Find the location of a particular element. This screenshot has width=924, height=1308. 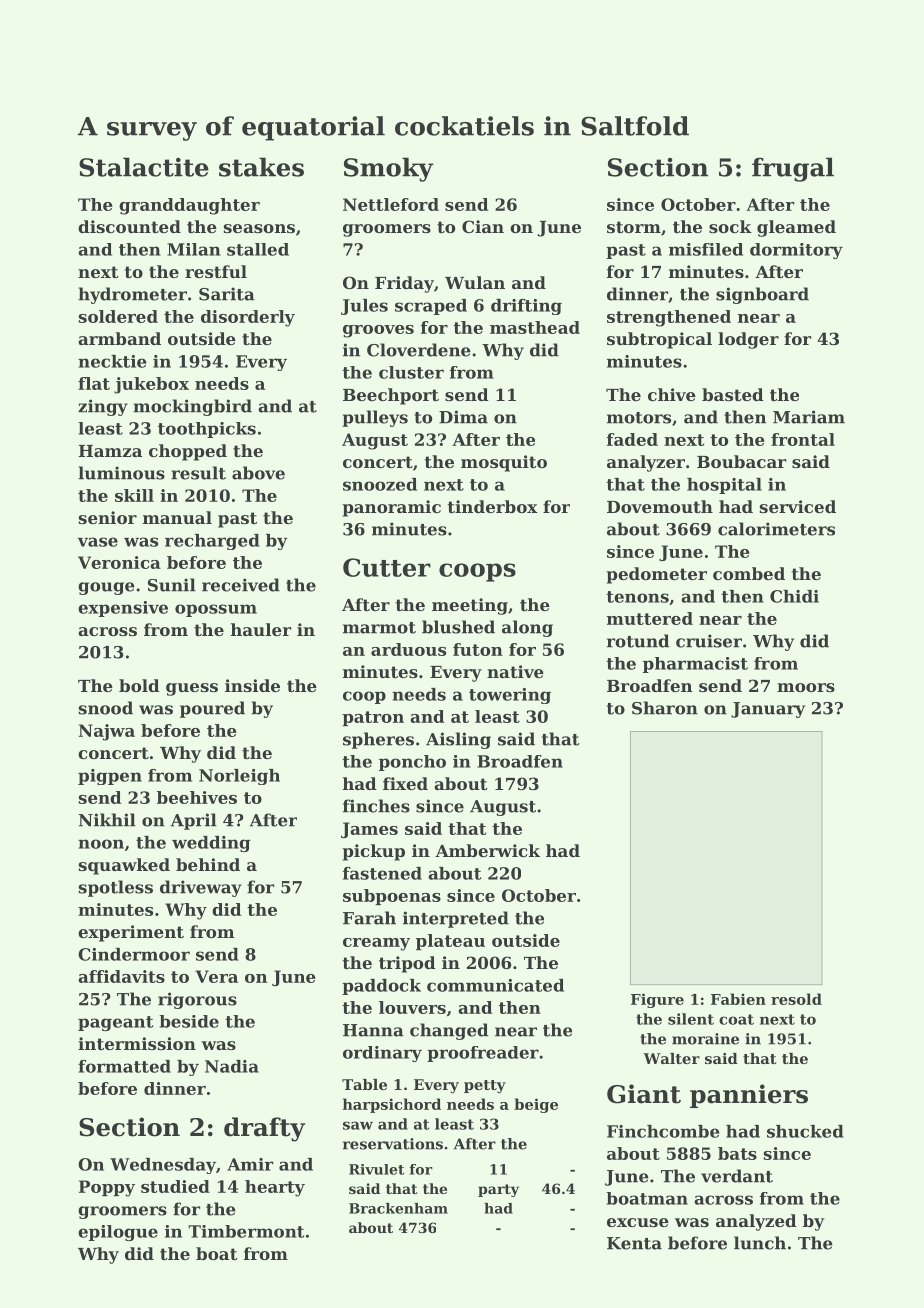

Smoky is located at coordinates (389, 169).
